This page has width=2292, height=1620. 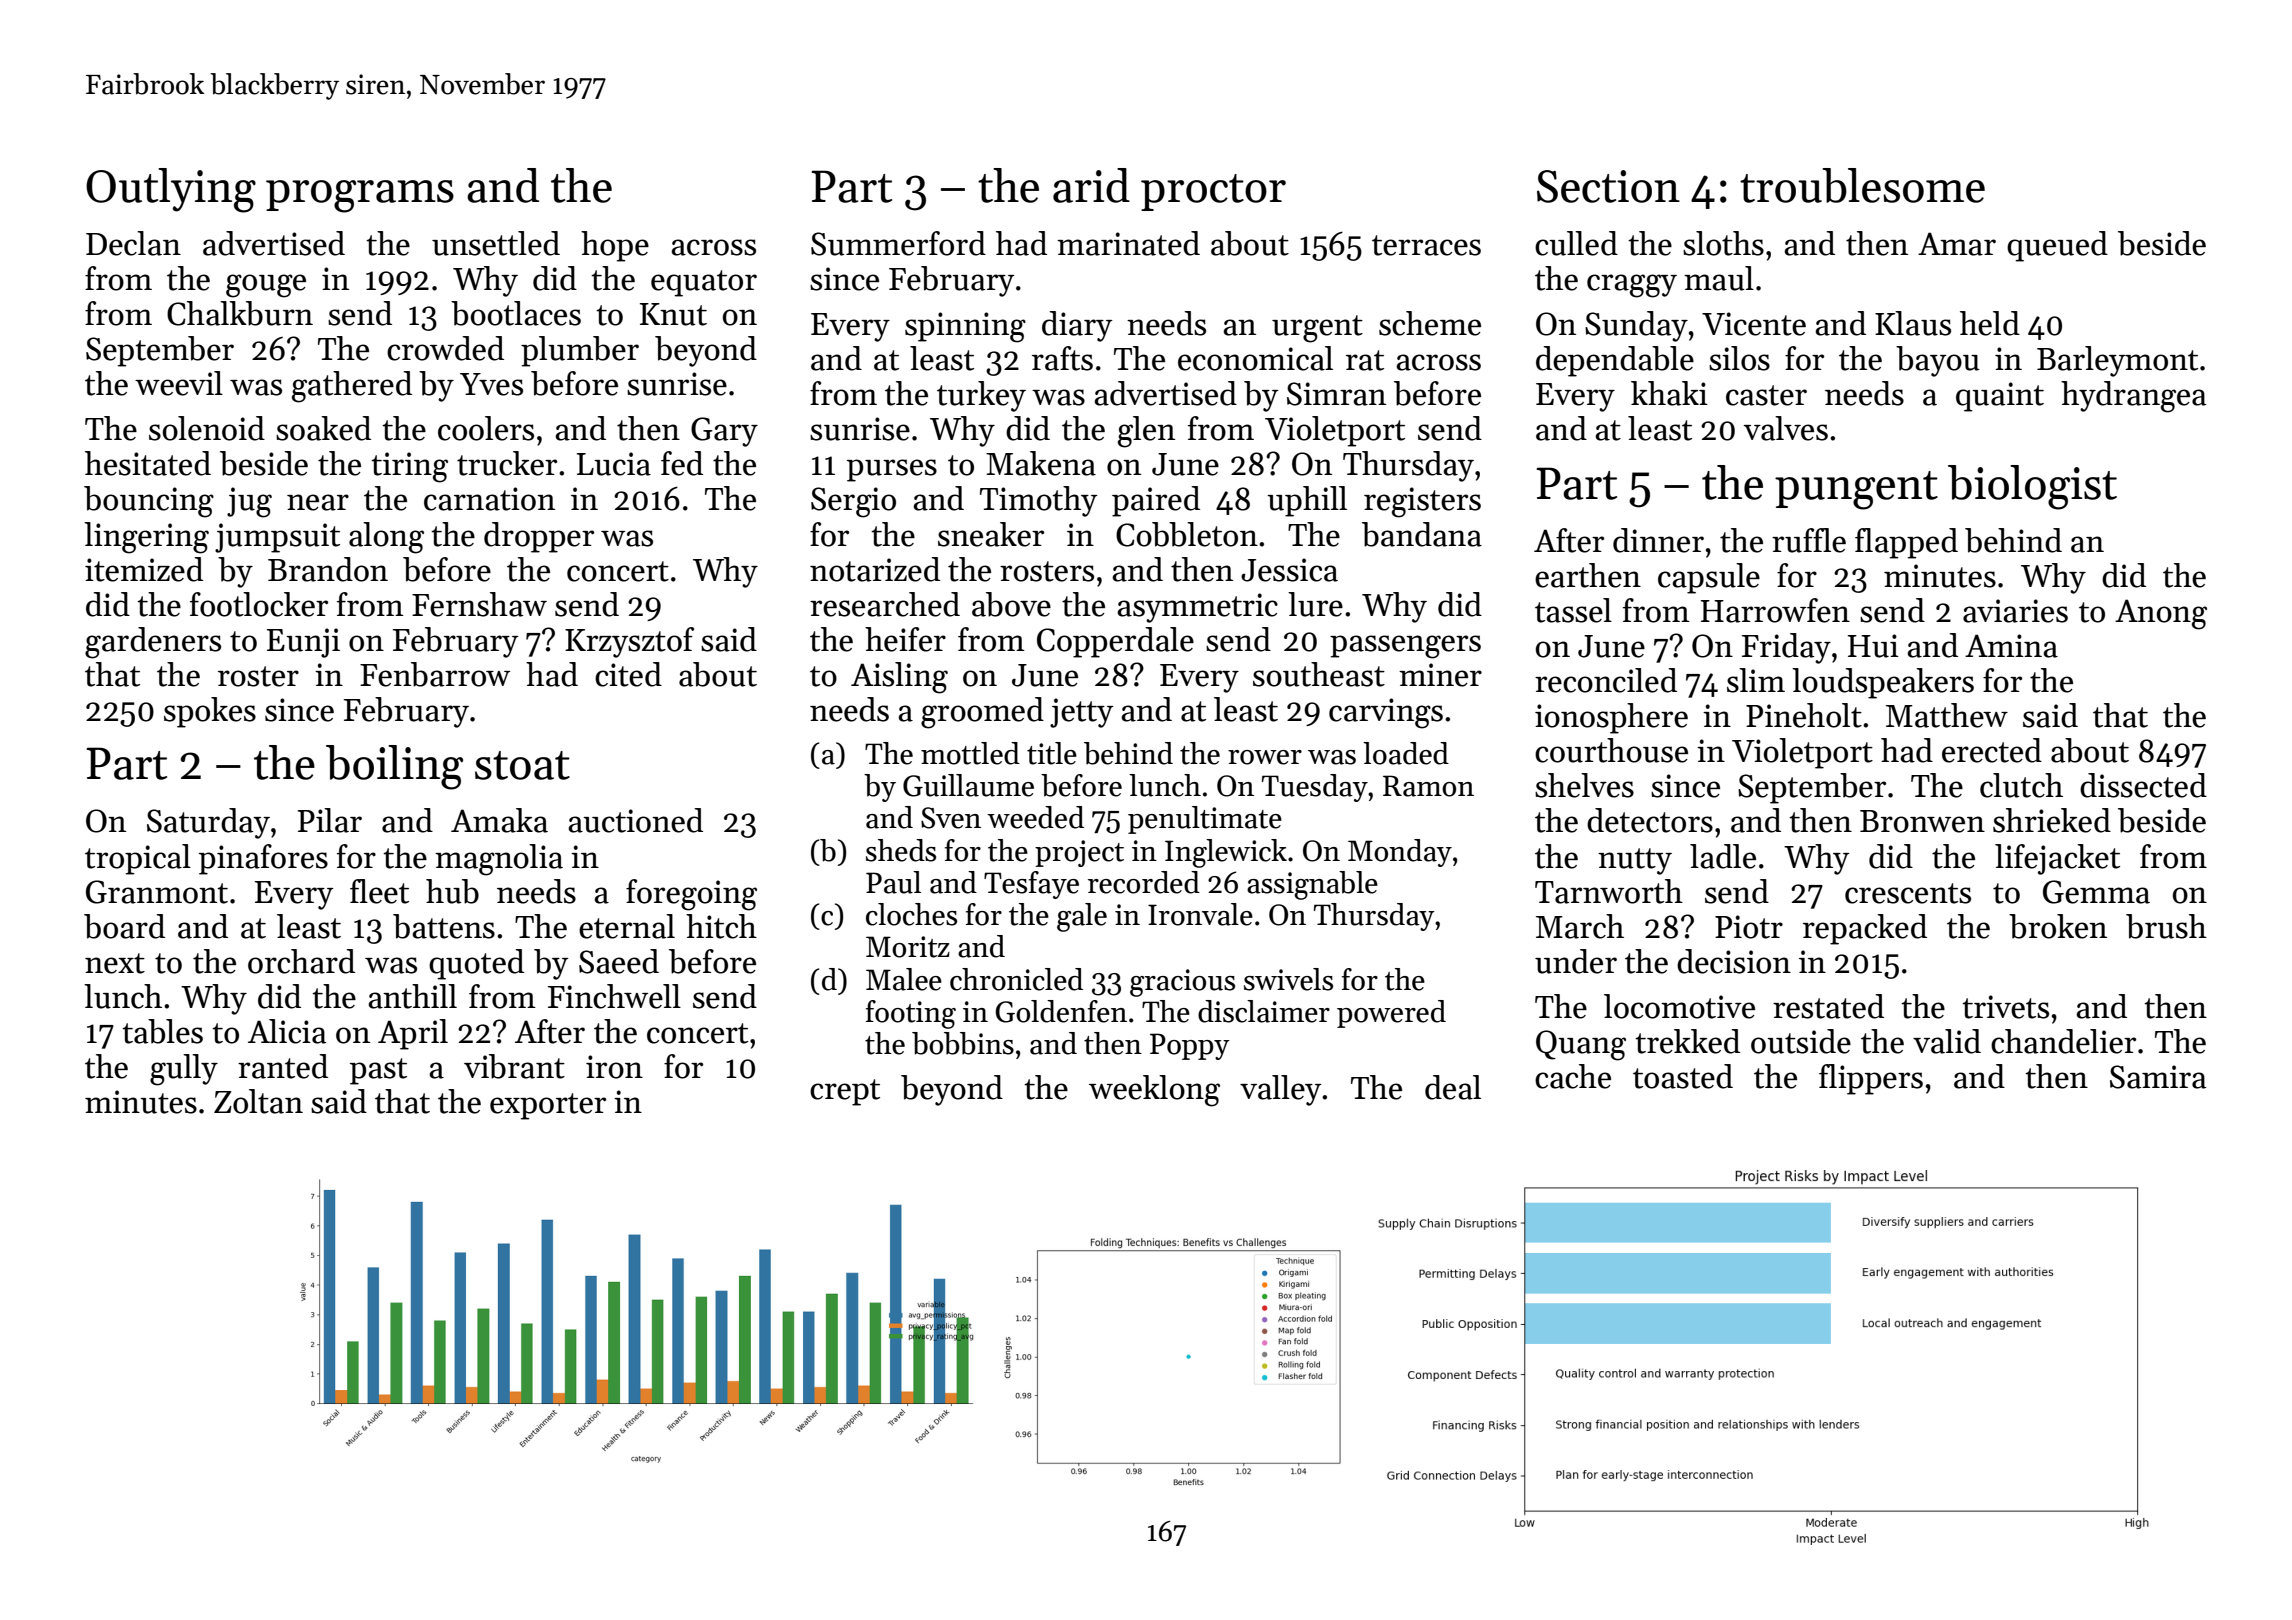 I want to click on dissected, so click(x=2143, y=785).
